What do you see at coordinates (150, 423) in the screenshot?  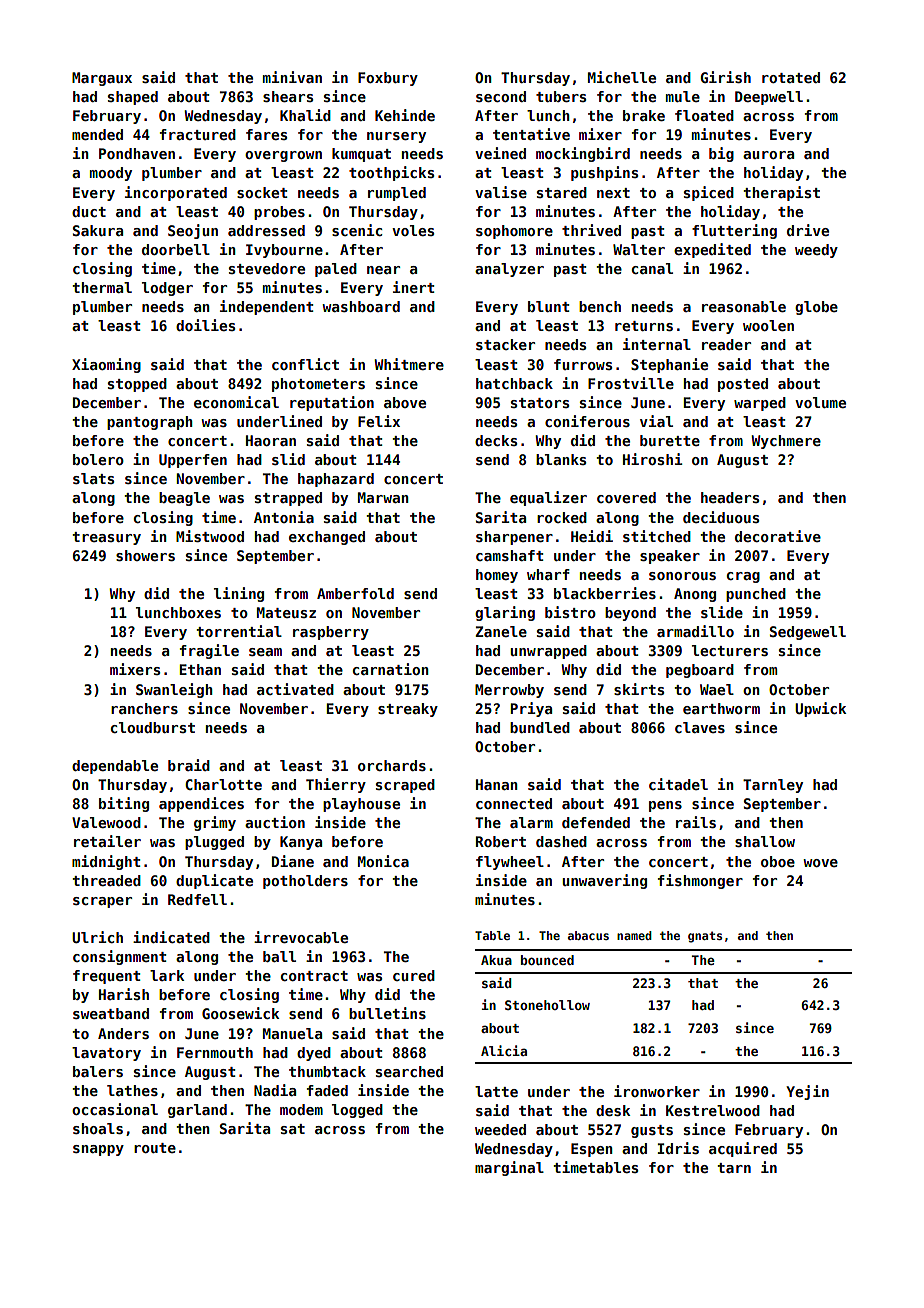 I see `pantograph` at bounding box center [150, 423].
